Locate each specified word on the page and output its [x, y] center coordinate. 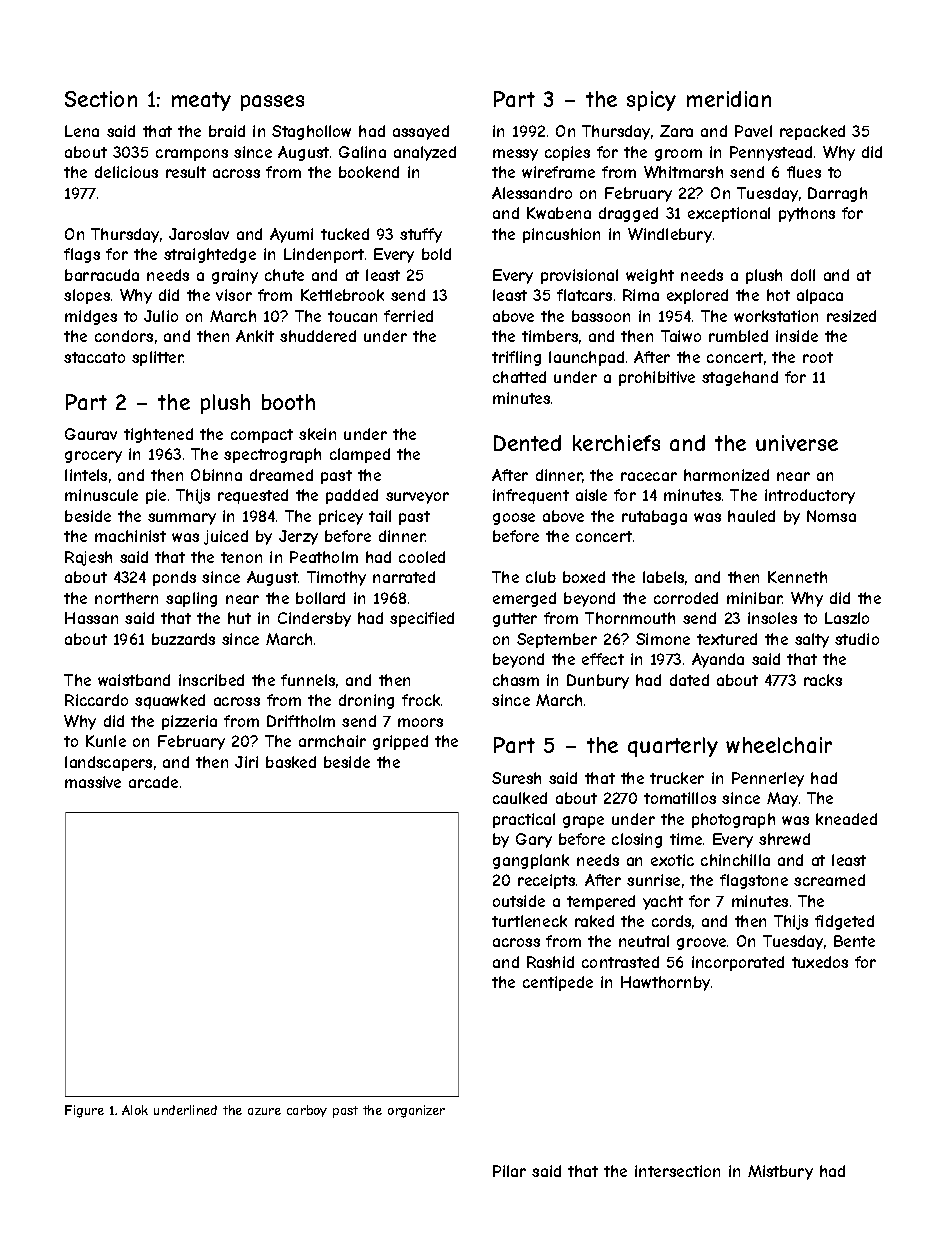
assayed [421, 132]
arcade [153, 782]
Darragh [837, 194]
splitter [157, 358]
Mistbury [780, 1172]
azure [264, 1111]
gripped [400, 742]
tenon [241, 557]
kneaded [846, 819]
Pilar [509, 1171]
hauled [751, 516]
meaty [201, 101]
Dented [527, 443]
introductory [810, 496]
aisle [591, 495]
